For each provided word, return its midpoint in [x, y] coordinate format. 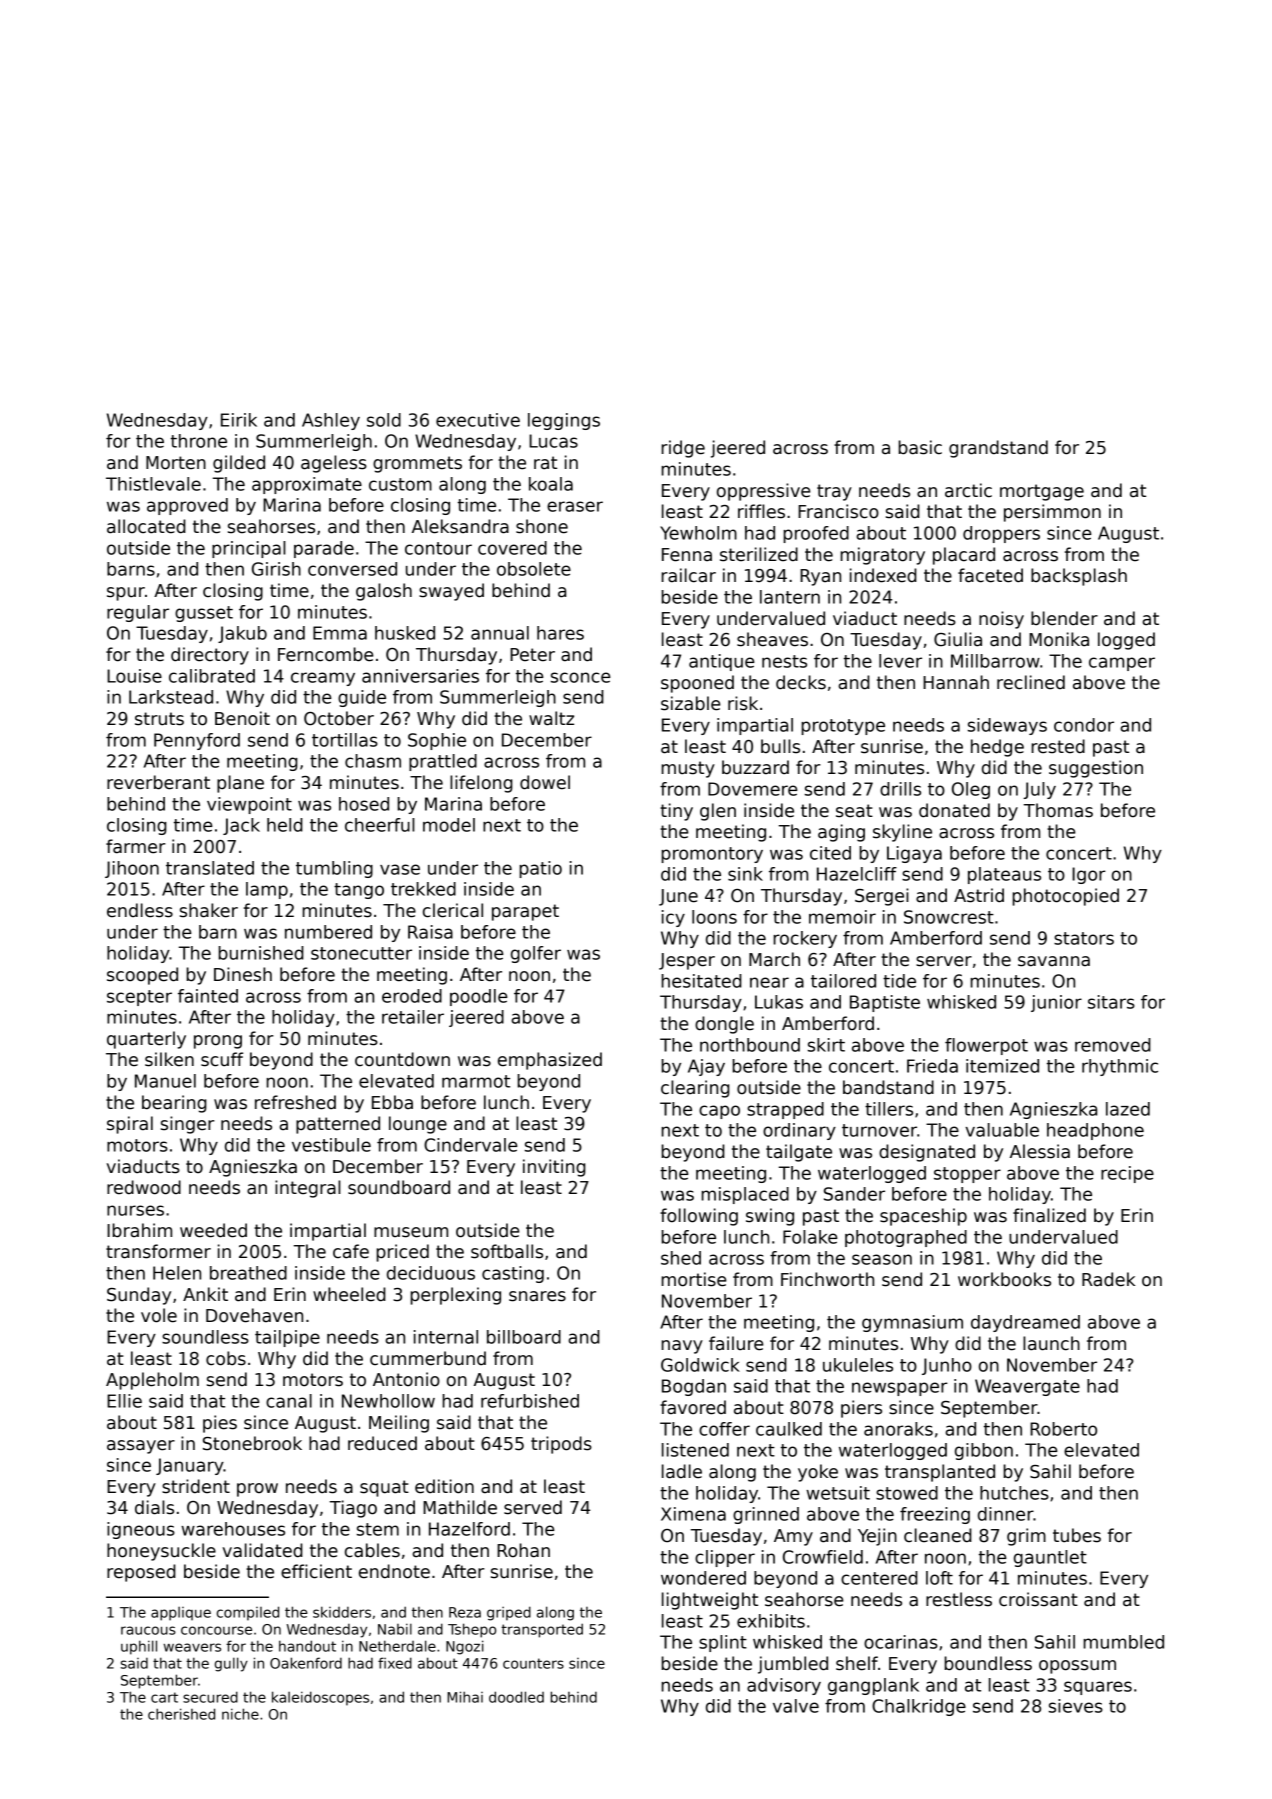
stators [1084, 938]
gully [231, 1664]
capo [719, 1112]
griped [509, 1613]
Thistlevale [153, 484]
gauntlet [1050, 1558]
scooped [142, 976]
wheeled [349, 1294]
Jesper [687, 961]
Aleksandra [460, 526]
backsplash [1079, 577]
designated [927, 1153]
